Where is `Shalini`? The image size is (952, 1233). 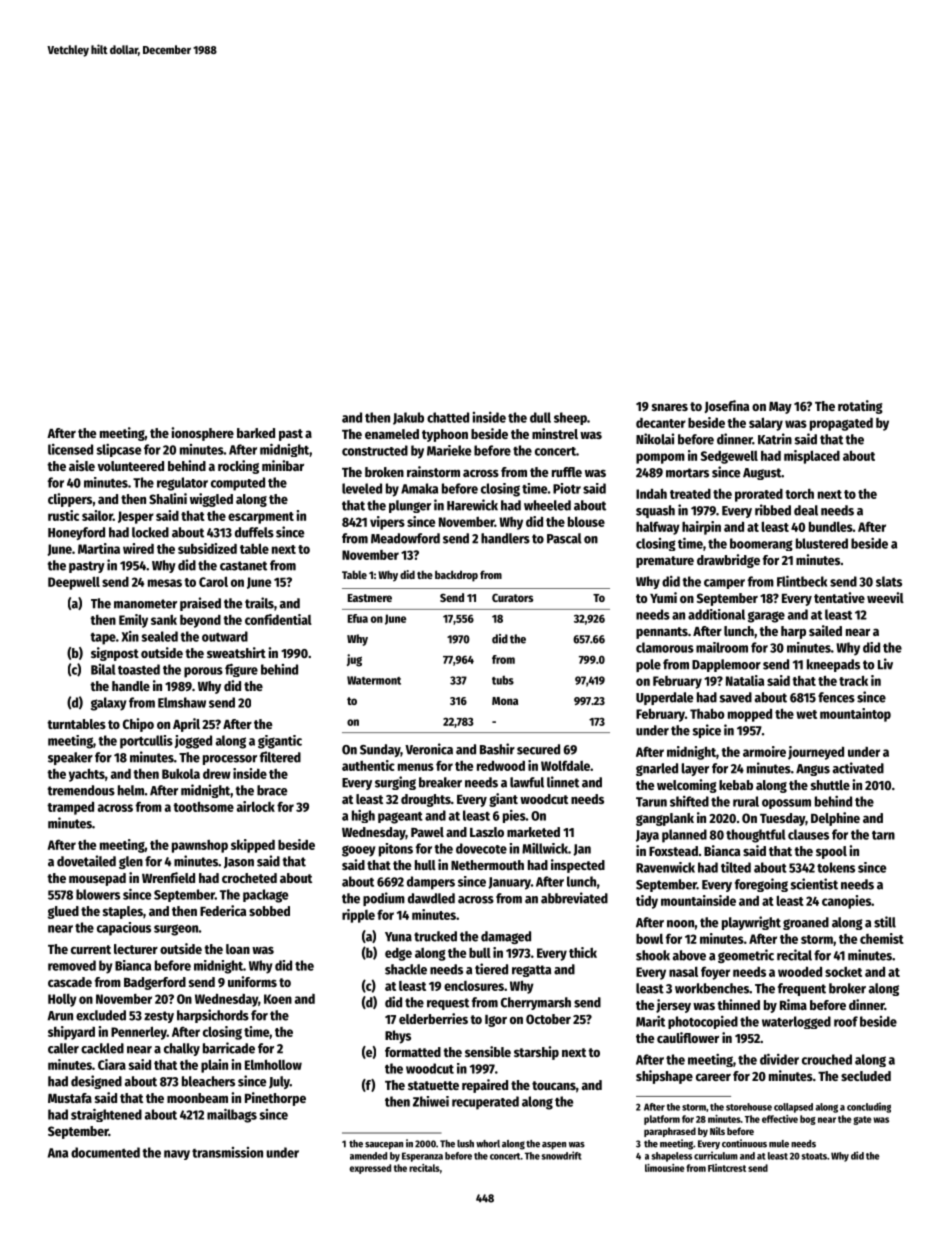 Shalini is located at coordinates (168, 498).
